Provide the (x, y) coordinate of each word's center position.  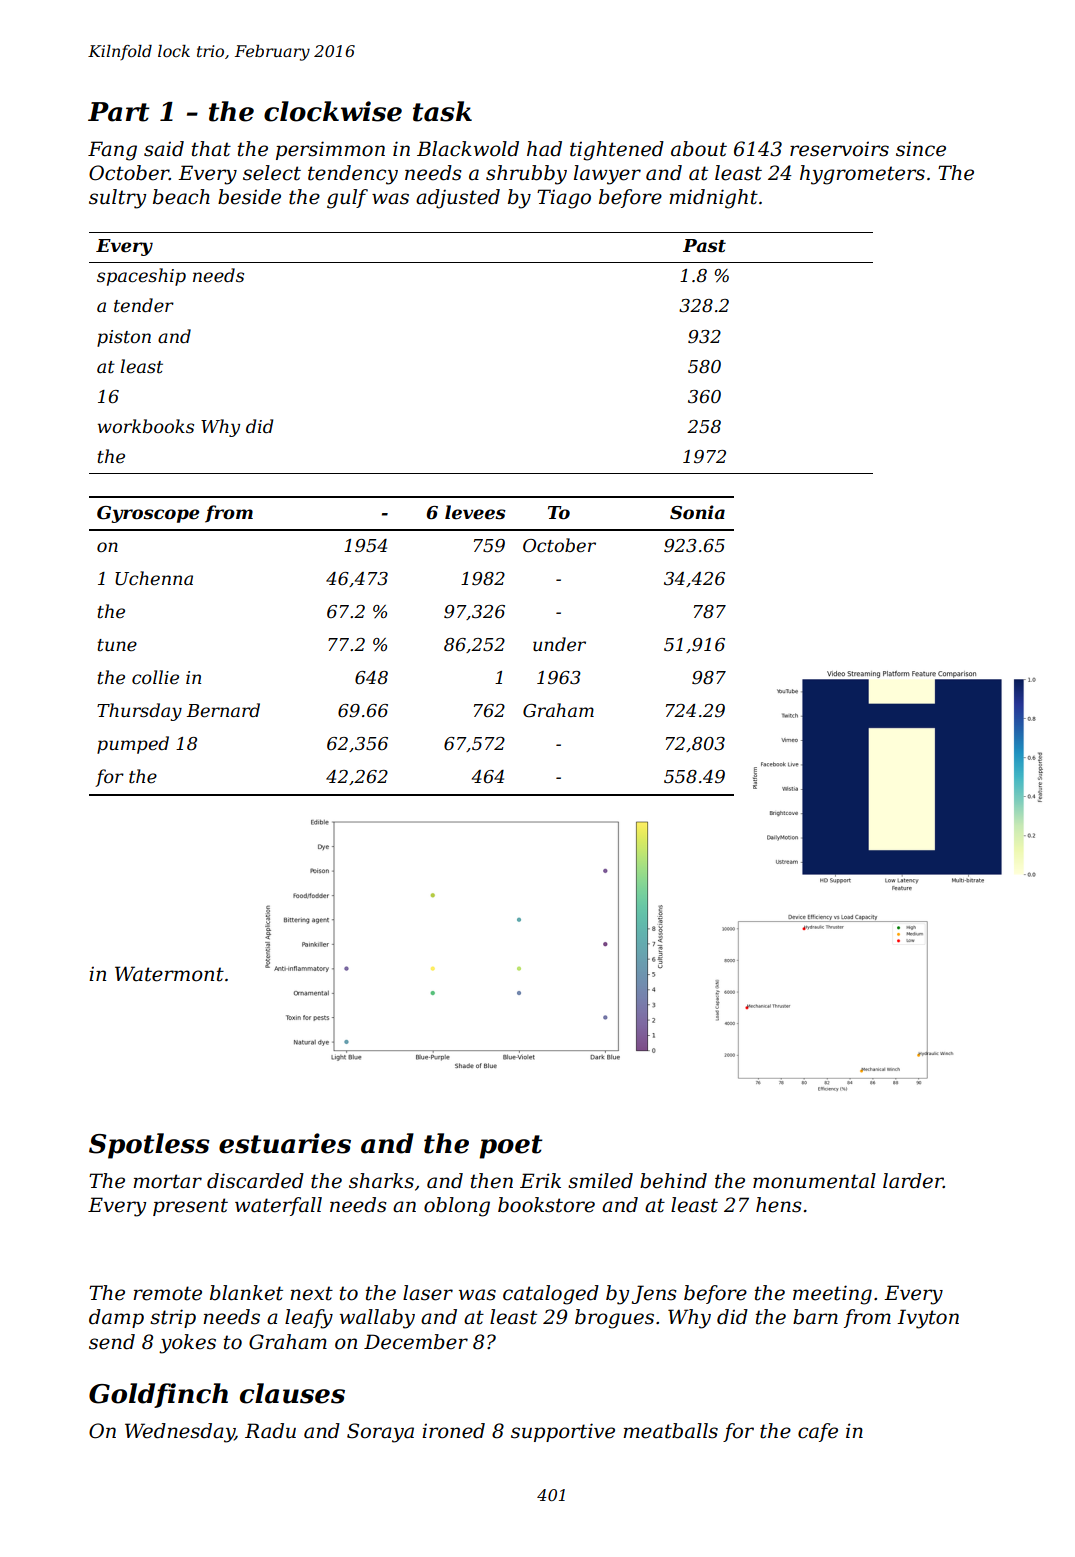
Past (704, 246)
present (190, 1207)
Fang (112, 151)
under (559, 644)
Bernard (223, 710)
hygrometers (862, 175)
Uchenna (154, 578)
